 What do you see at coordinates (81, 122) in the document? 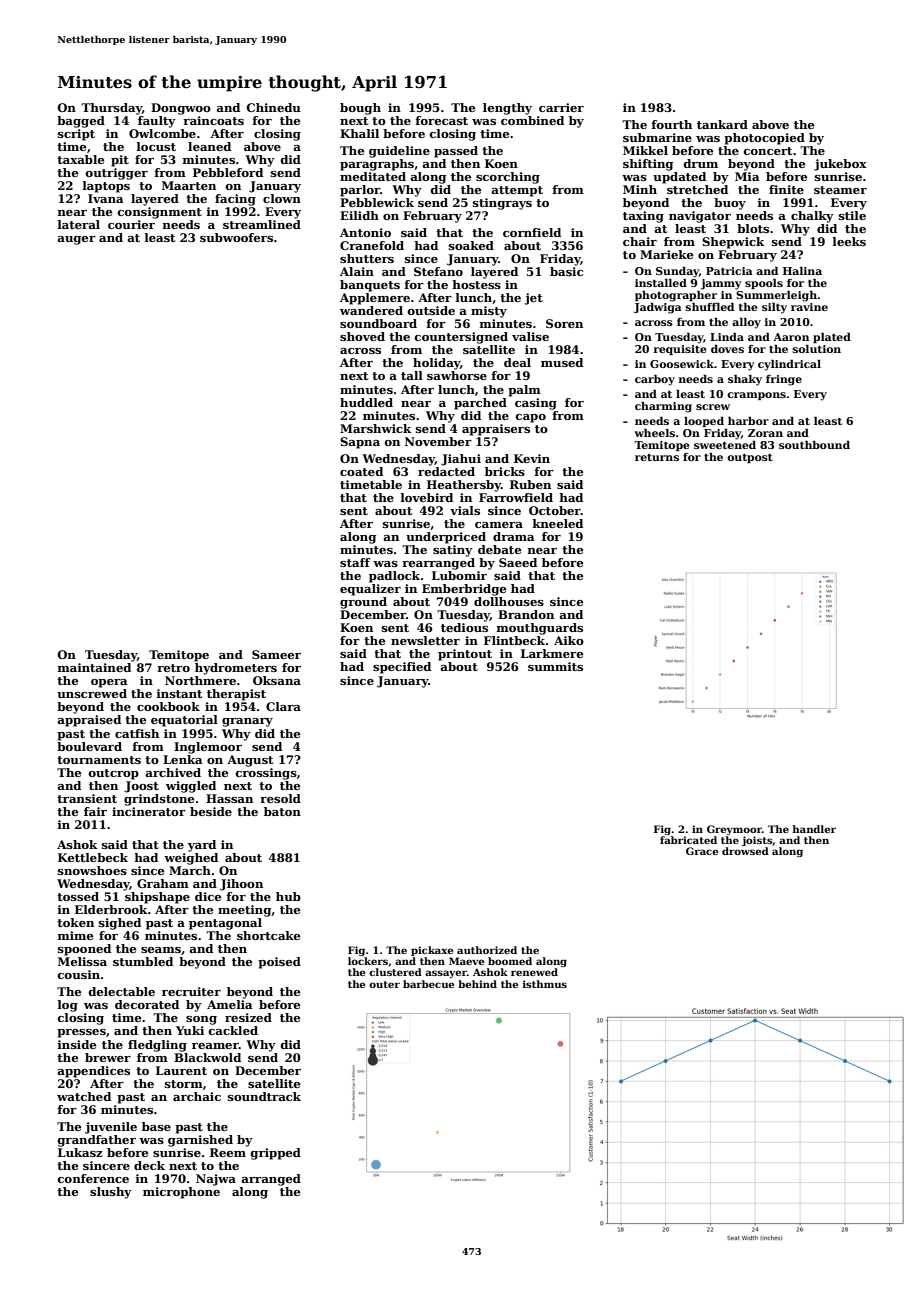
I see `bagged` at bounding box center [81, 122].
